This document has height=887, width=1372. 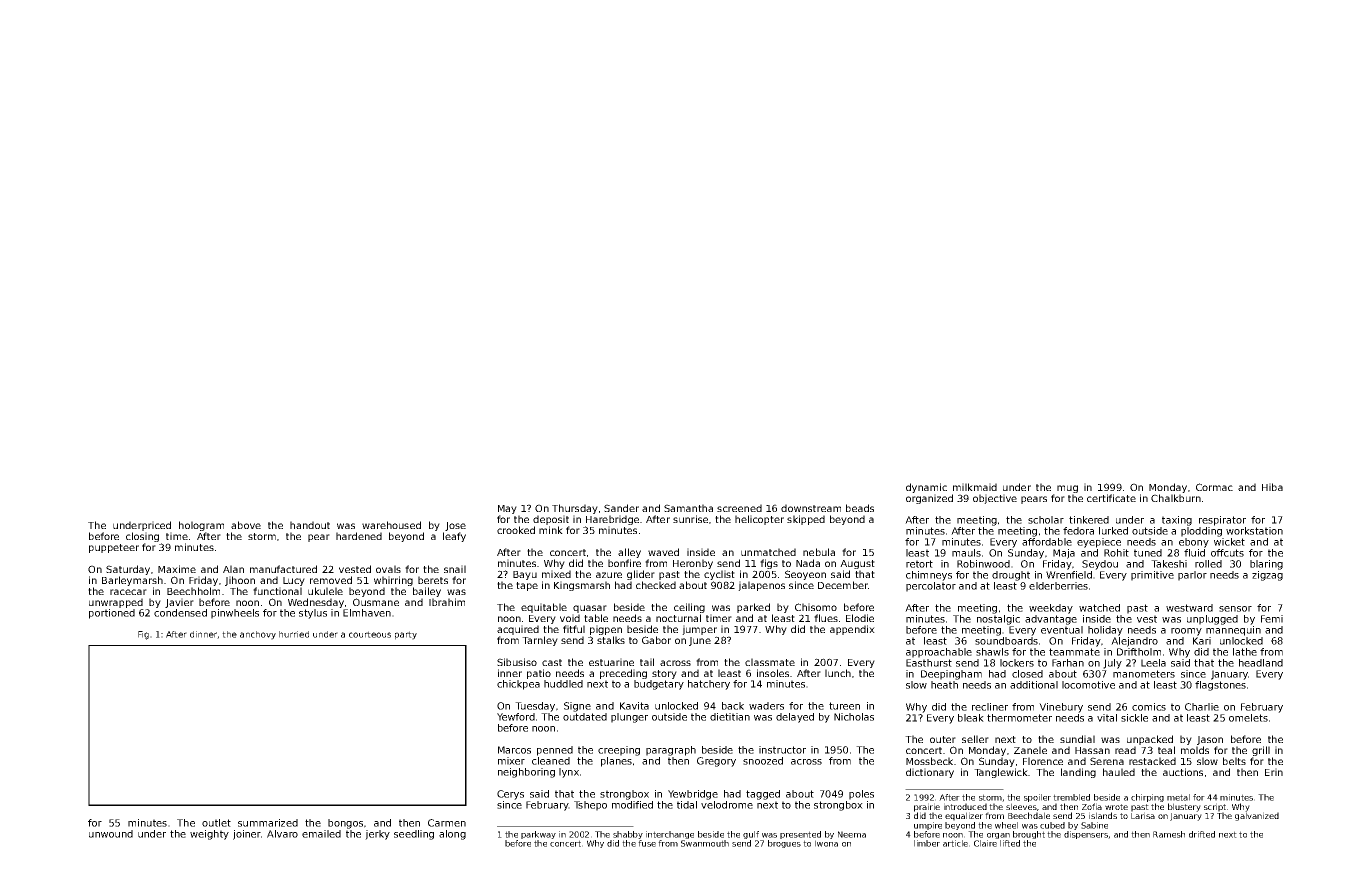 What do you see at coordinates (730, 717) in the document?
I see `dietitian` at bounding box center [730, 717].
